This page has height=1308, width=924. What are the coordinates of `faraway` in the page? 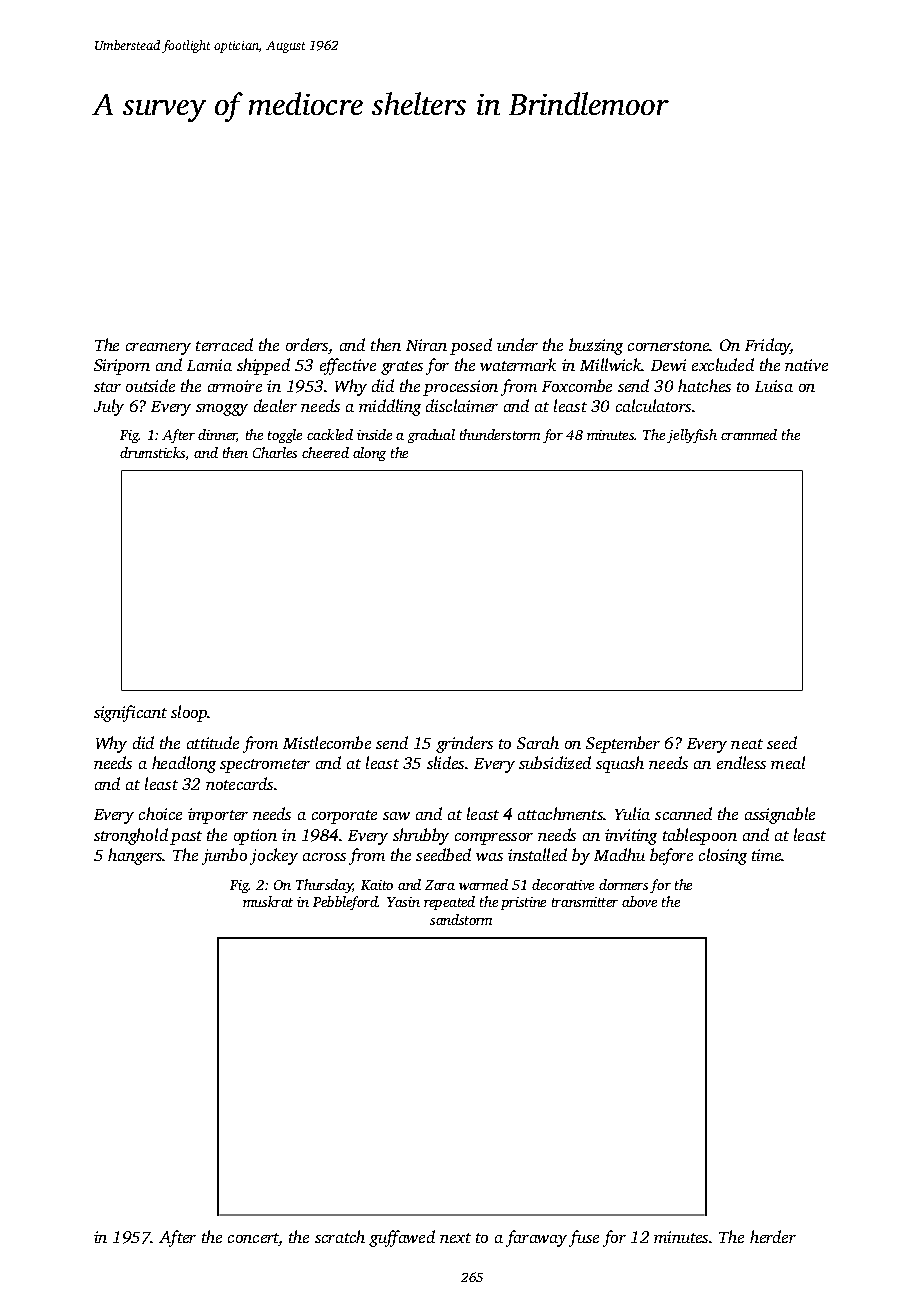 It's located at (536, 1238).
